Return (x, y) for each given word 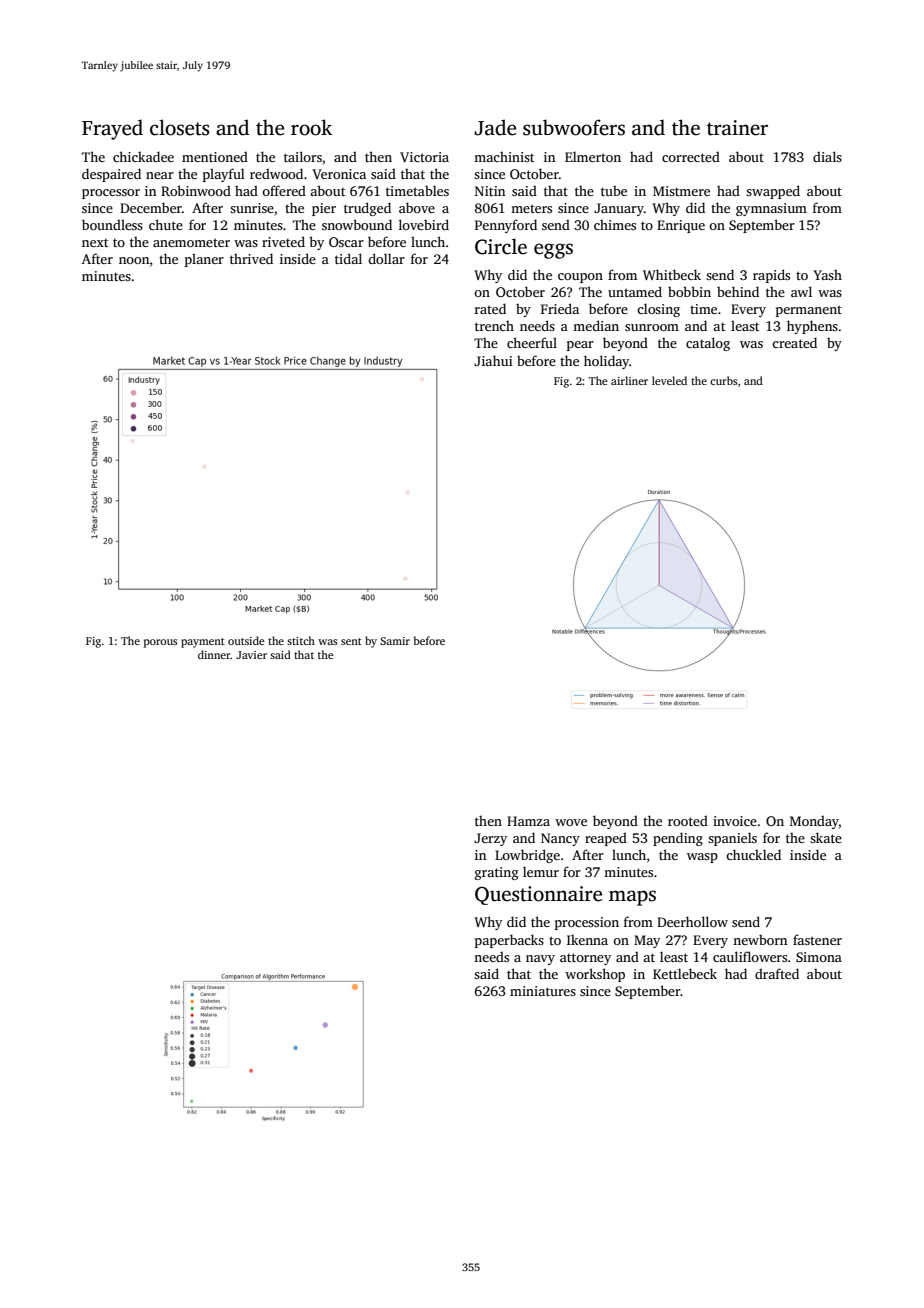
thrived (251, 258)
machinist (504, 157)
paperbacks (509, 941)
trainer (737, 128)
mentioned (215, 156)
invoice (735, 821)
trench (494, 326)
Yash (827, 275)
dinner (214, 654)
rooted (688, 820)
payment (203, 643)
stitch (301, 640)
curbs (723, 380)
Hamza (528, 821)
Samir (395, 641)
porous (160, 643)
